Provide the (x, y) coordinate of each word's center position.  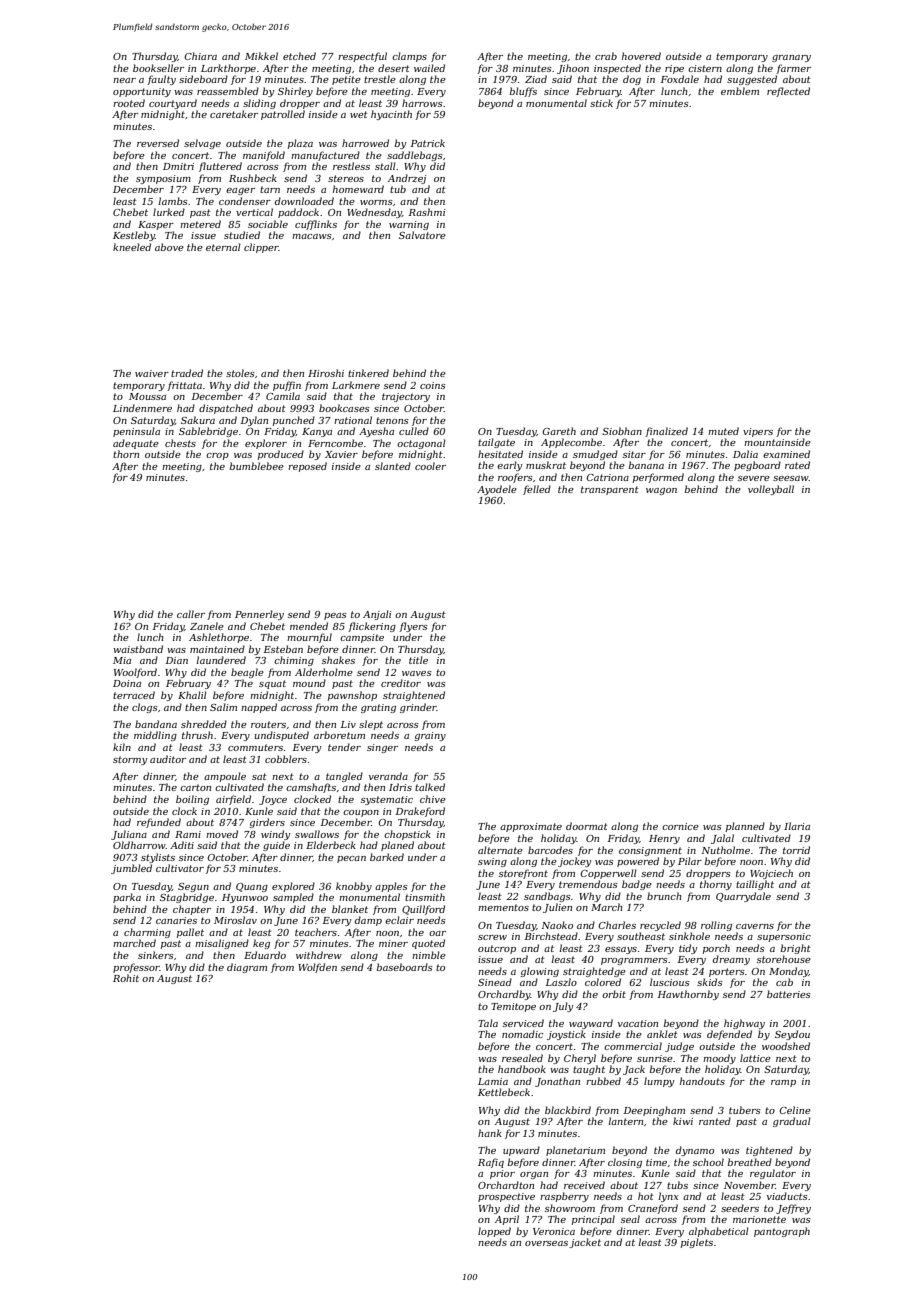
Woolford (135, 673)
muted (723, 431)
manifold (264, 156)
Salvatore (422, 235)
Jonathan (557, 1082)
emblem (740, 91)
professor (136, 968)
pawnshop (352, 696)
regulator (773, 1174)
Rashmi (427, 212)
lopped (494, 1232)
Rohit (126, 978)
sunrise (655, 1058)
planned (745, 827)
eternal (223, 247)
